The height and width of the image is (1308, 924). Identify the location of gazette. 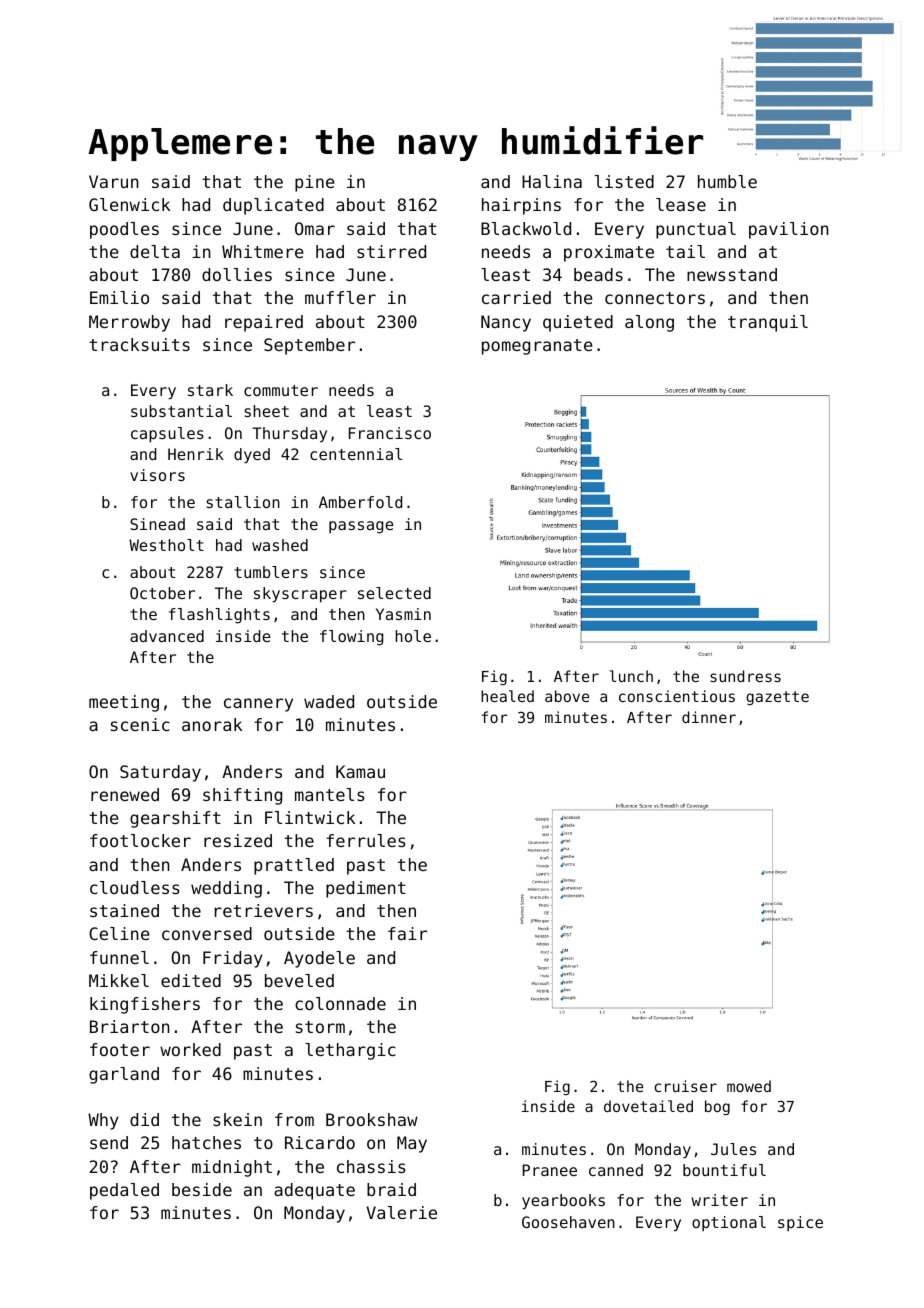
(777, 698).
